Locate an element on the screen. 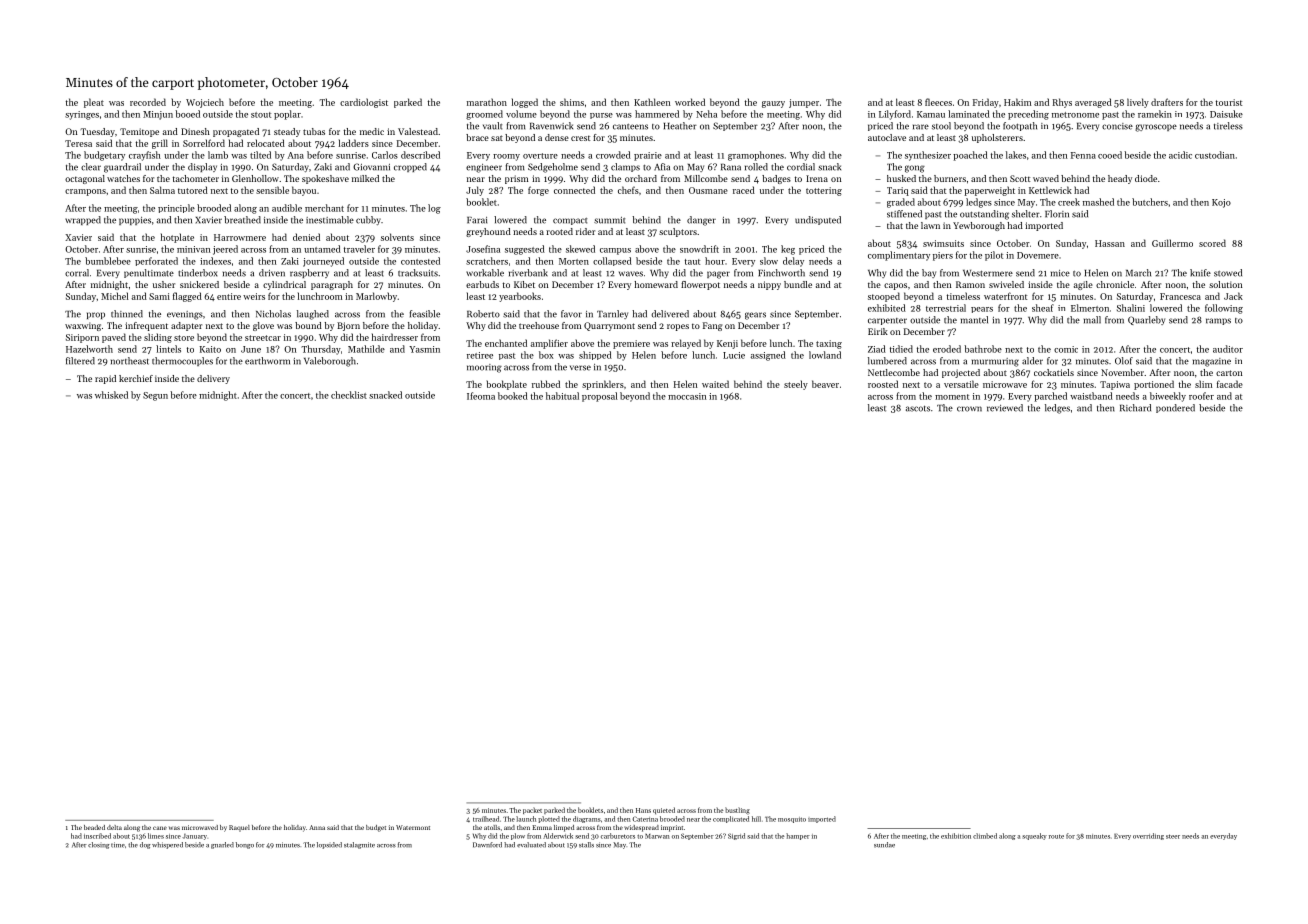  principle is located at coordinates (176, 208).
